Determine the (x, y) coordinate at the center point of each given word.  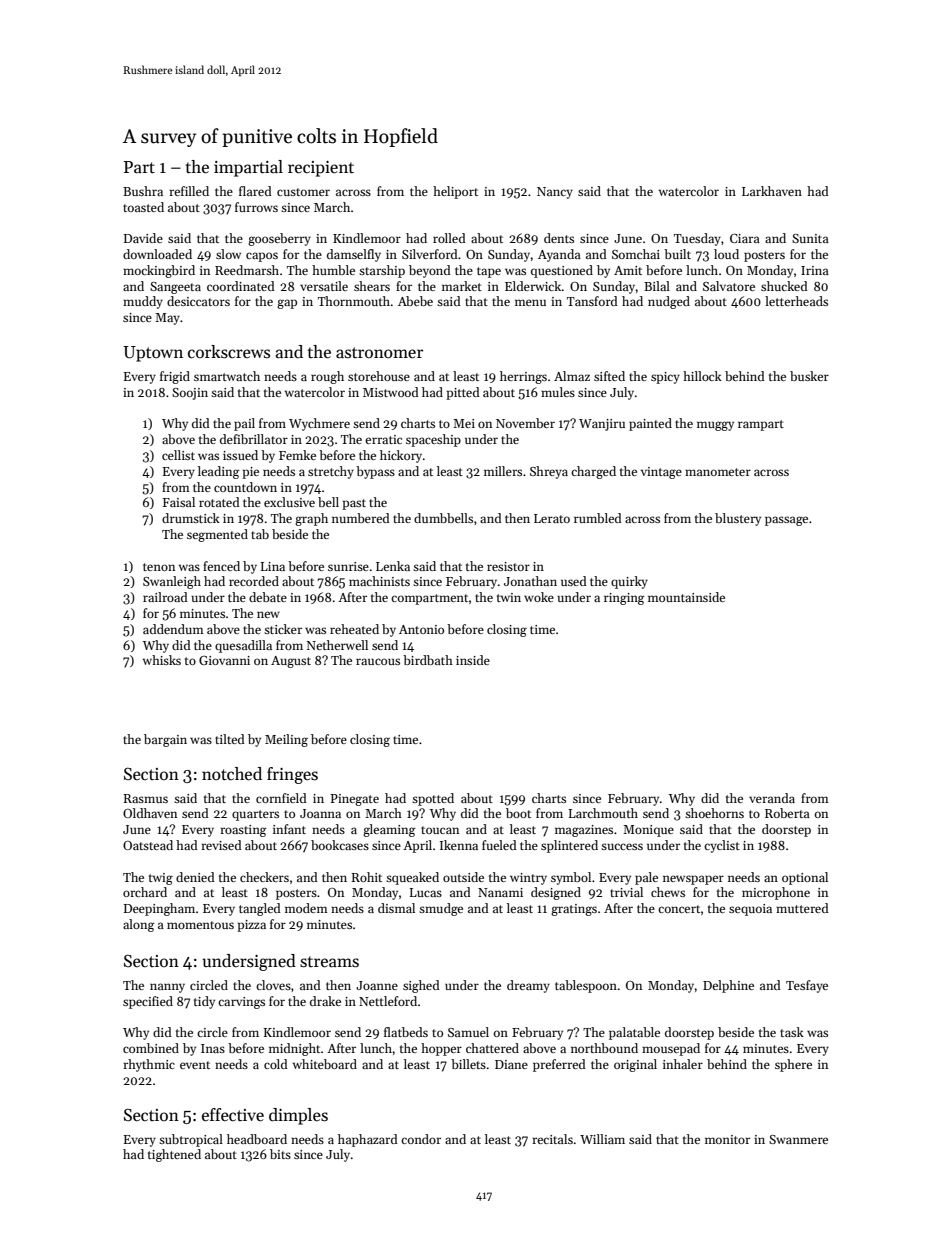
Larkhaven (772, 191)
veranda (772, 798)
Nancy (555, 193)
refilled (189, 191)
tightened (174, 1155)
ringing (624, 599)
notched (232, 774)
